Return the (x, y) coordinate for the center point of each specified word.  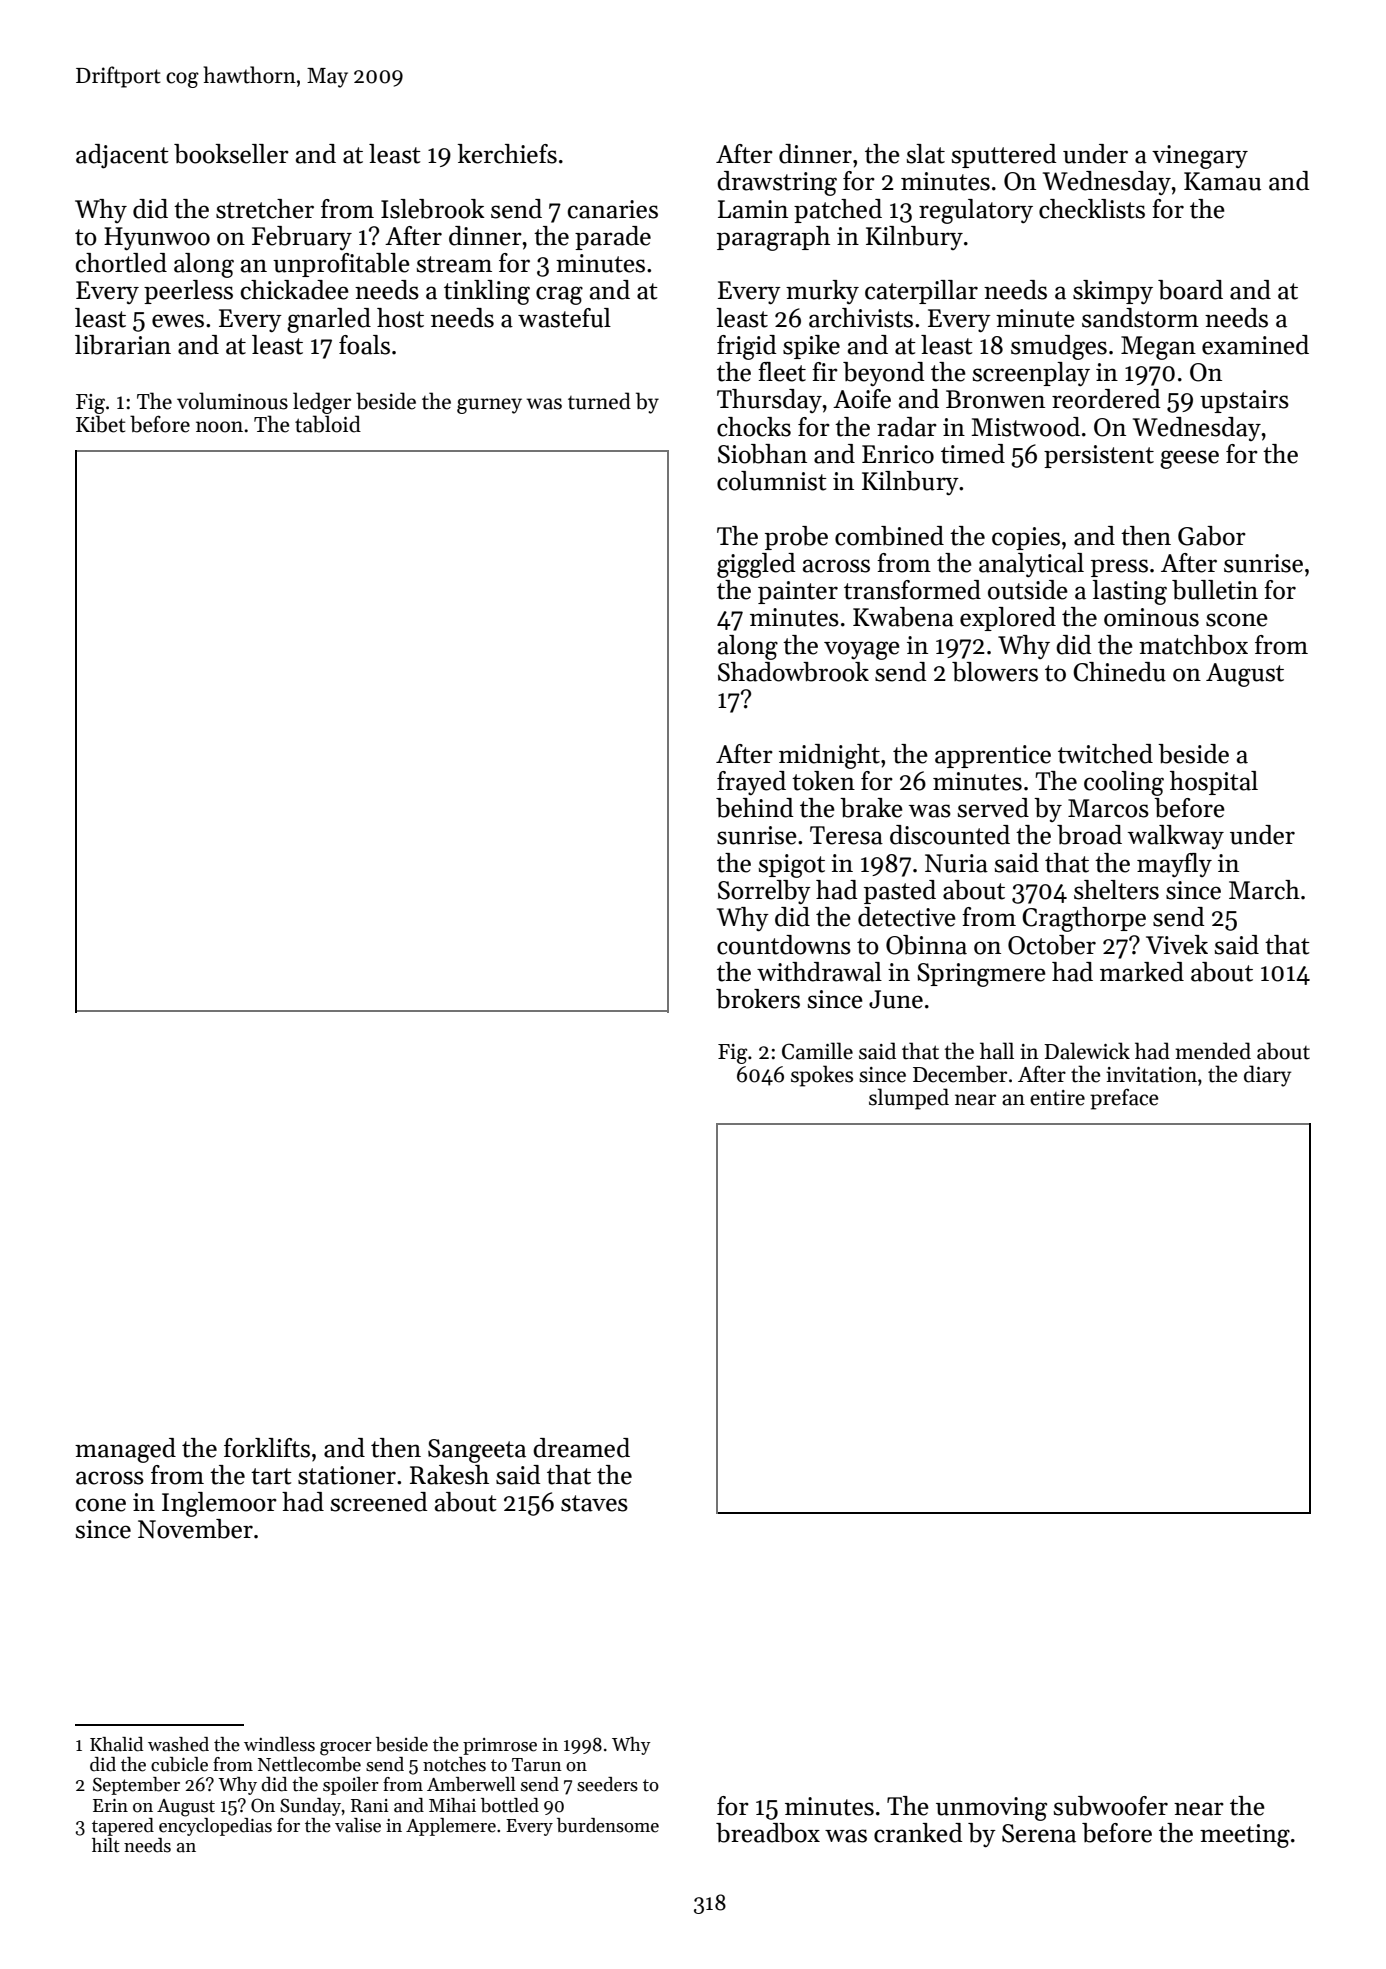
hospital (1214, 783)
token (823, 781)
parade (613, 238)
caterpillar (921, 292)
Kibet (100, 424)
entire (1057, 1098)
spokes (822, 1076)
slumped (909, 1099)
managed (125, 1450)
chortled (121, 263)
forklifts (267, 1448)
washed (178, 1744)
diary (1267, 1076)
